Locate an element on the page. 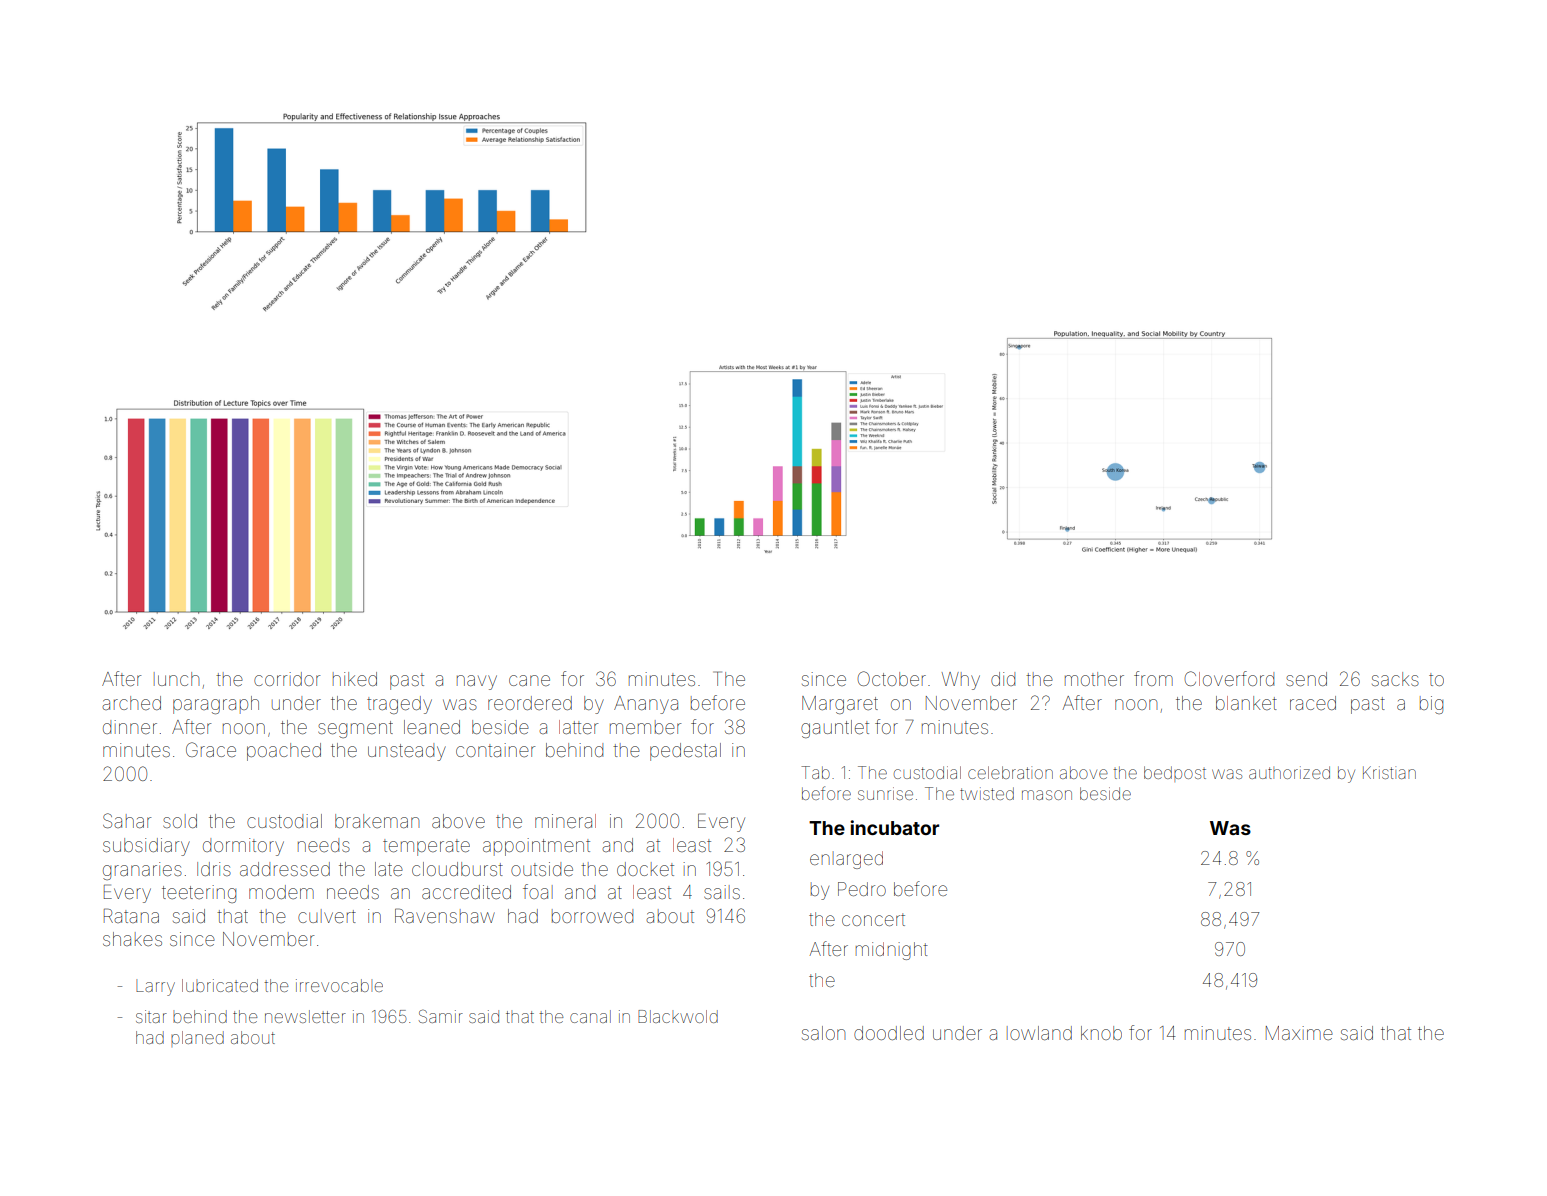  mason is located at coordinates (1047, 795).
